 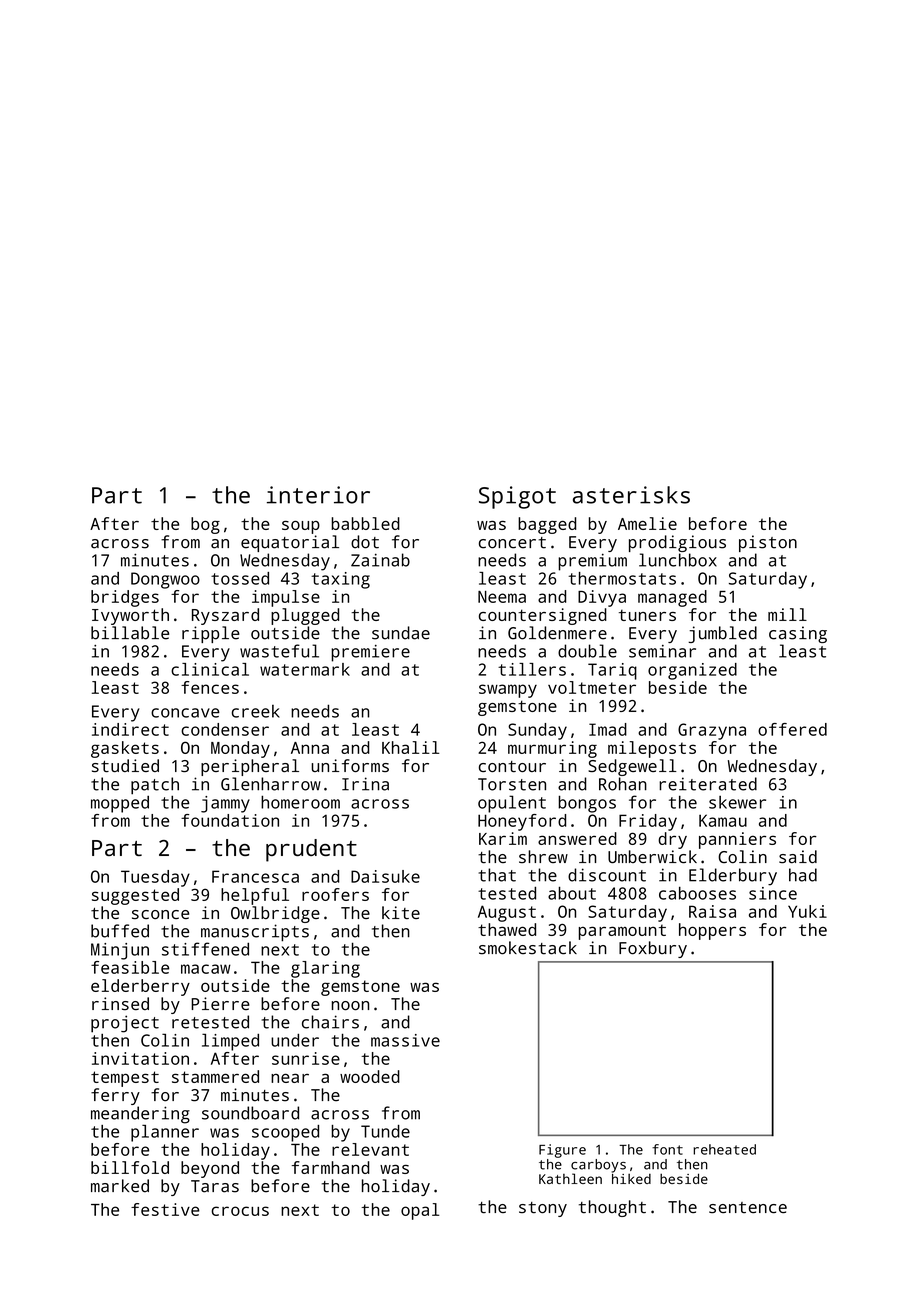 I want to click on stony, so click(x=543, y=1209).
